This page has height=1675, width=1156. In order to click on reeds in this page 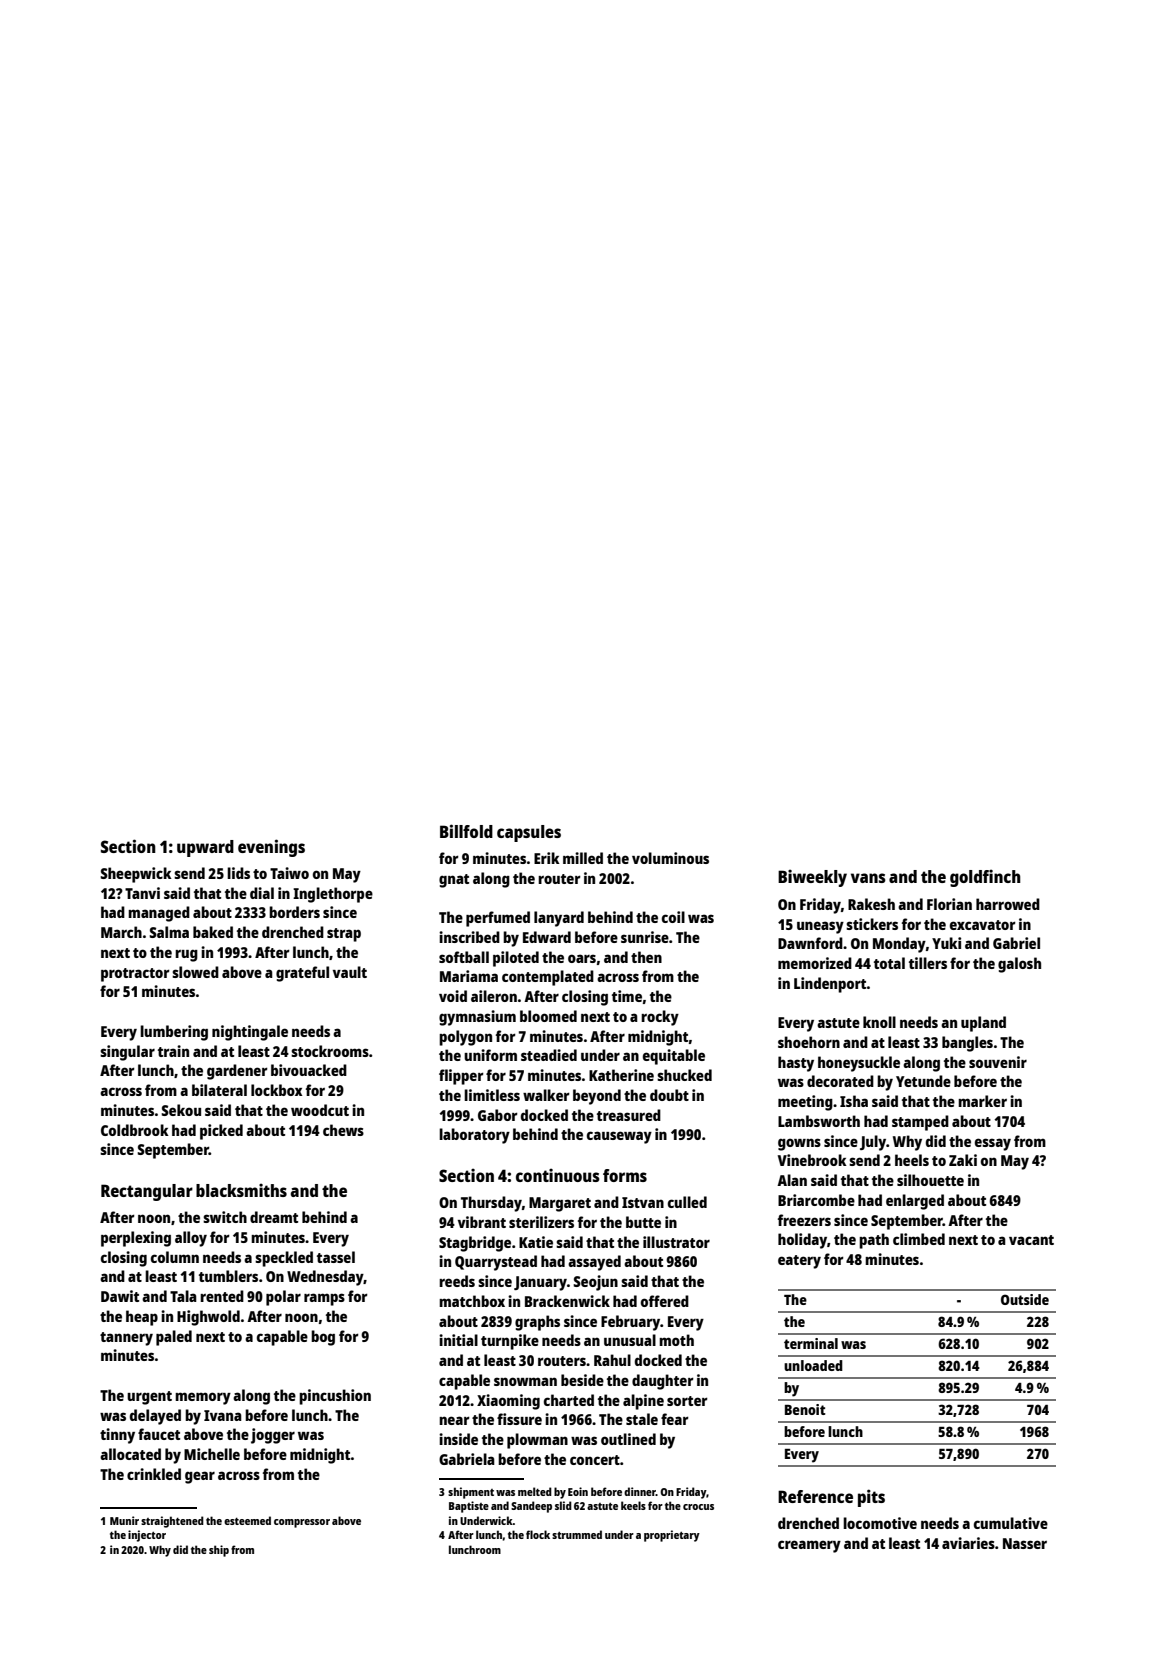, I will do `click(457, 1281)`.
